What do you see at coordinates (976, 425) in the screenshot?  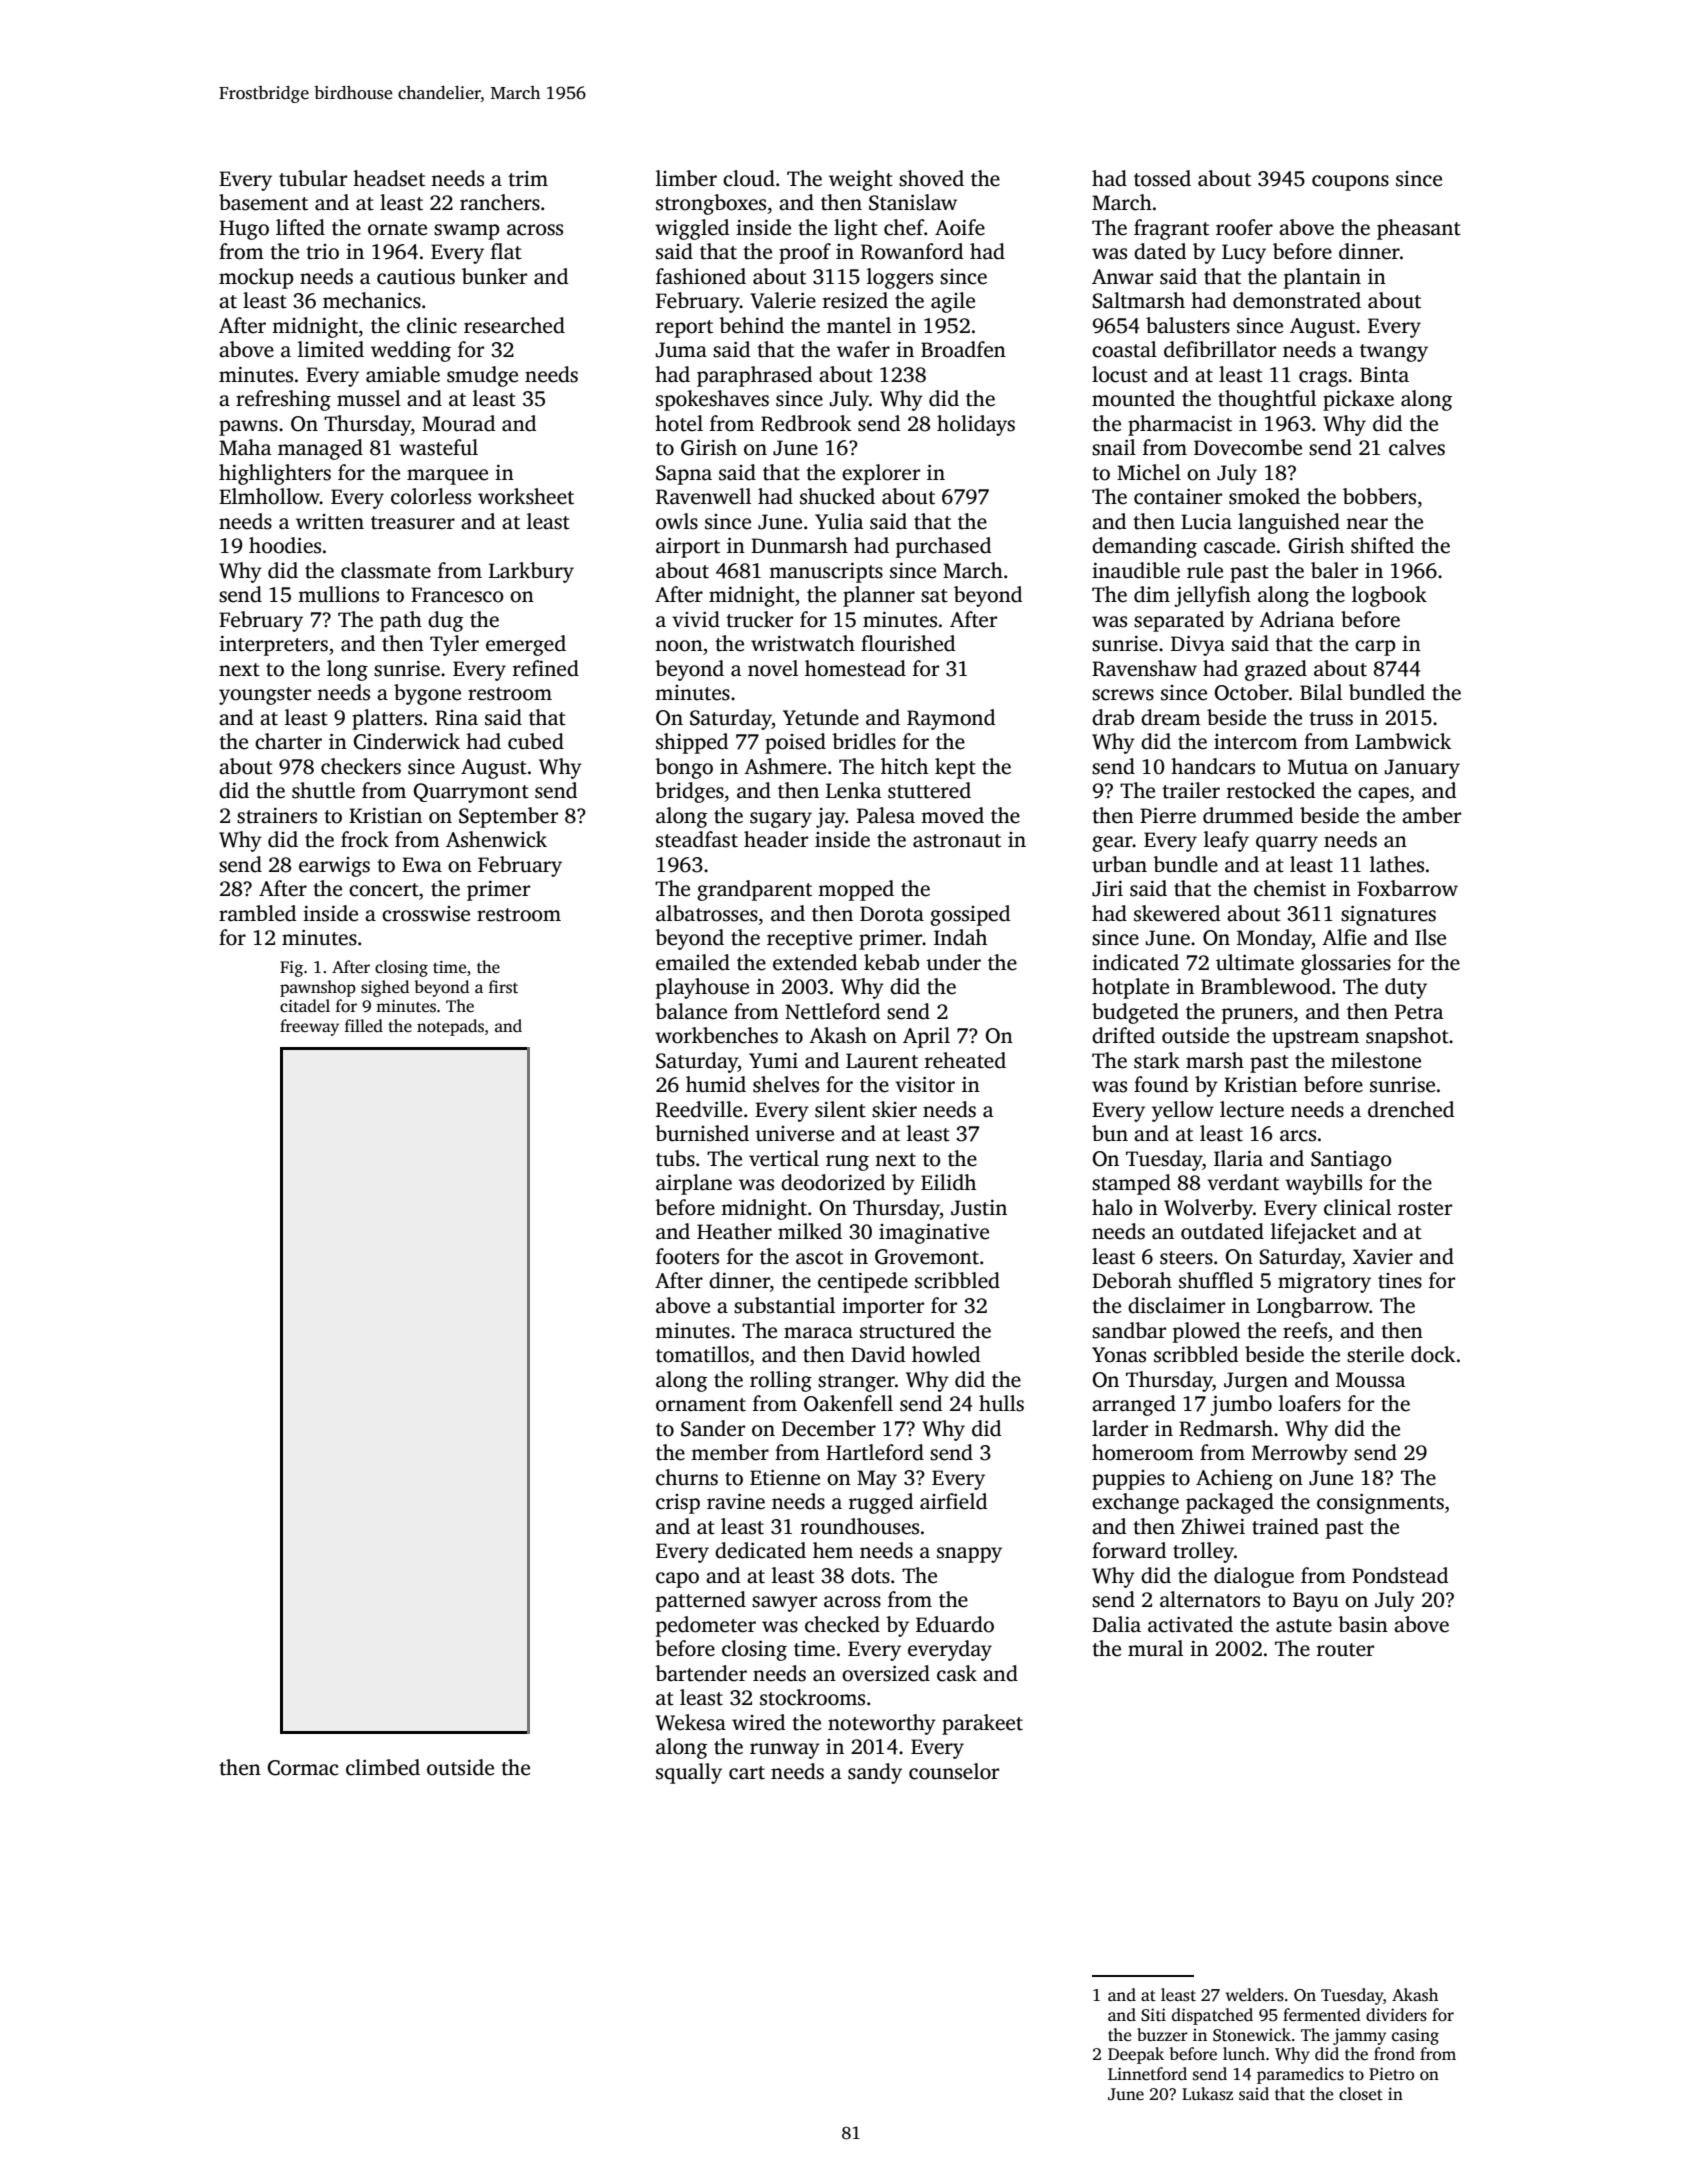 I see `holidays` at bounding box center [976, 425].
